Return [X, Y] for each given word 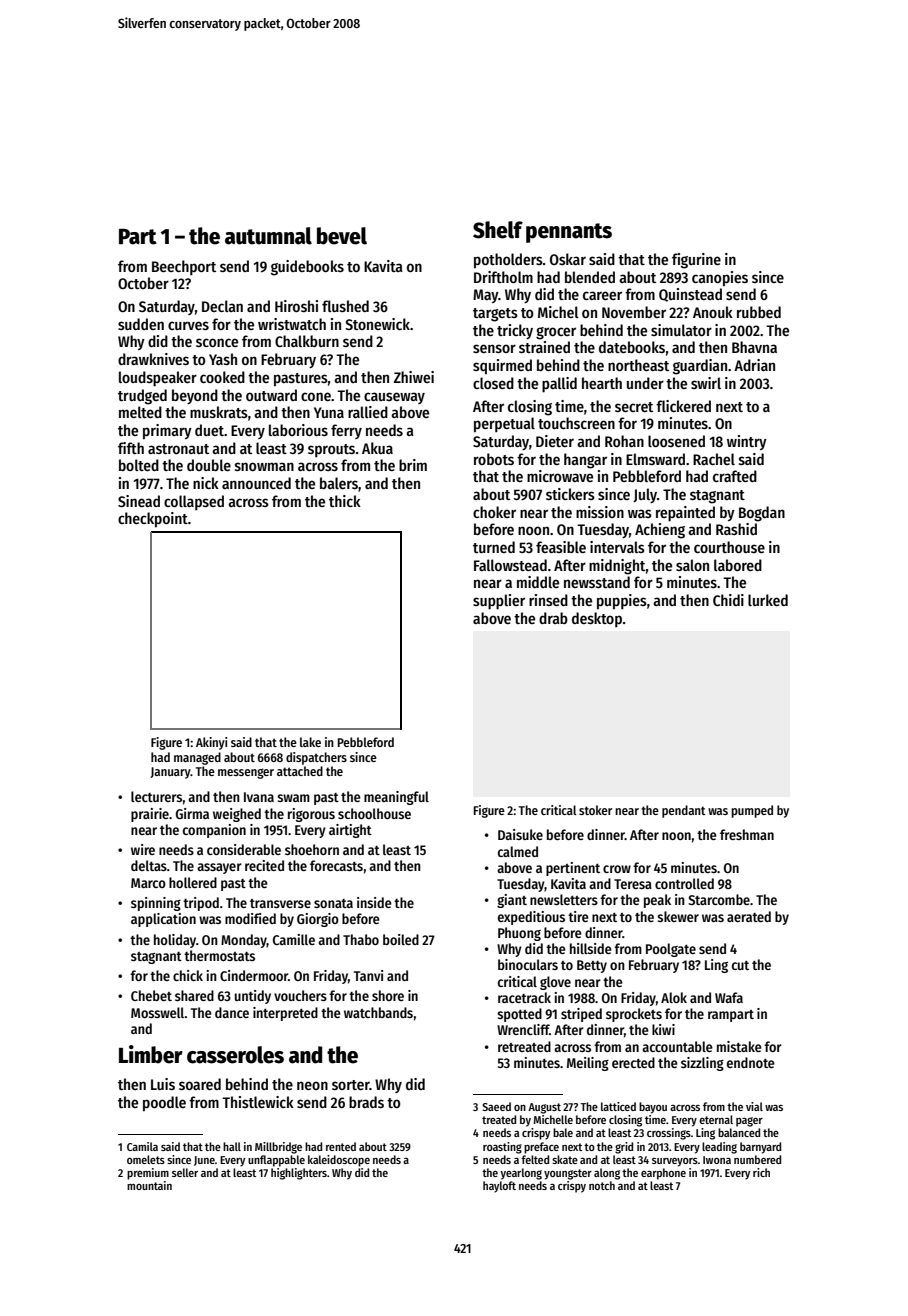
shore [388, 995]
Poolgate [671, 950]
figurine [696, 261]
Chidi [728, 600]
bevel [342, 236]
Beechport [184, 267]
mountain [149, 1185]
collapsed [194, 502]
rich [761, 1172]
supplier [499, 602]
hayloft [499, 1187]
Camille [294, 939]
